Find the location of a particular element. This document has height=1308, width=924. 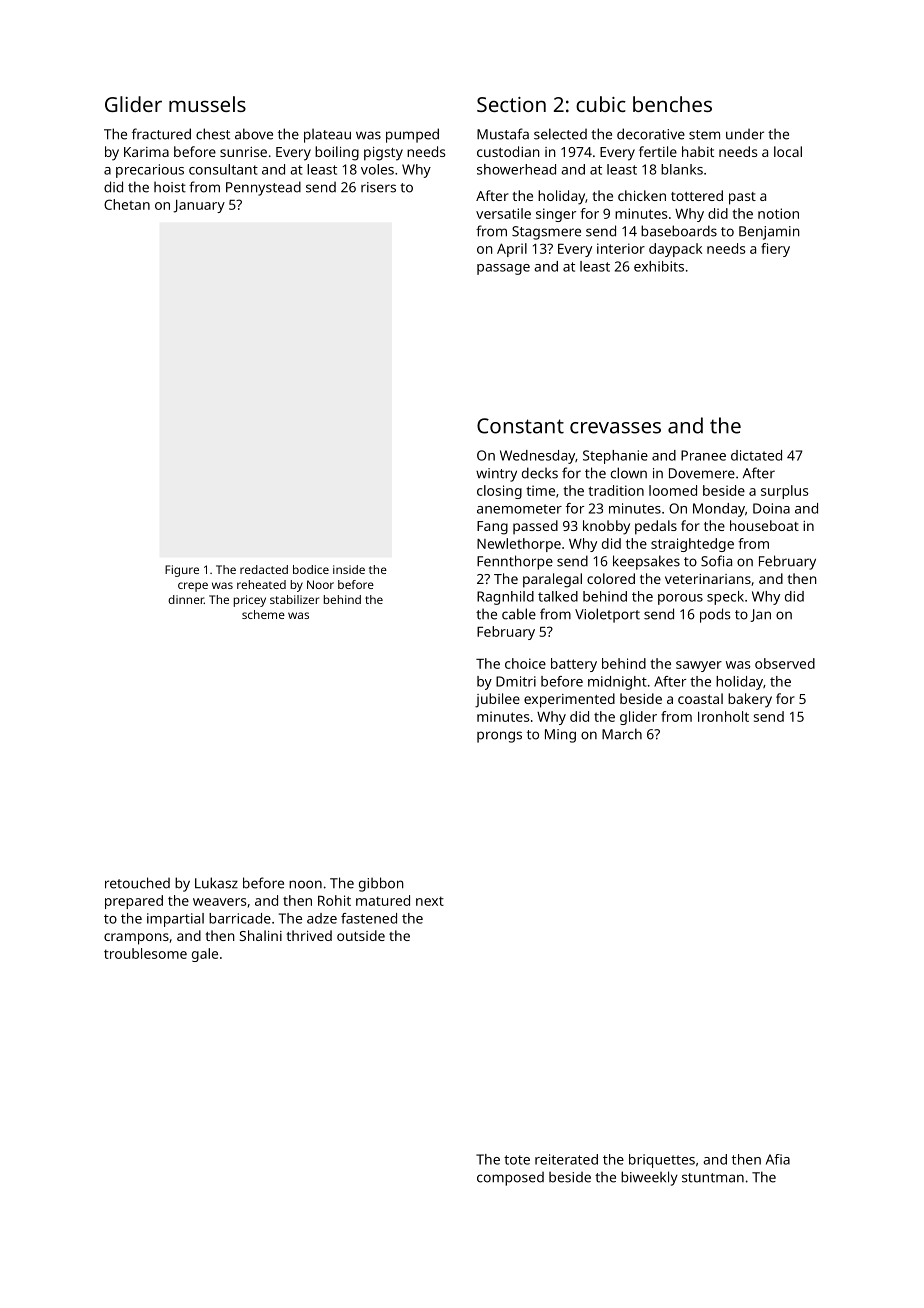

reiterated is located at coordinates (566, 1159).
